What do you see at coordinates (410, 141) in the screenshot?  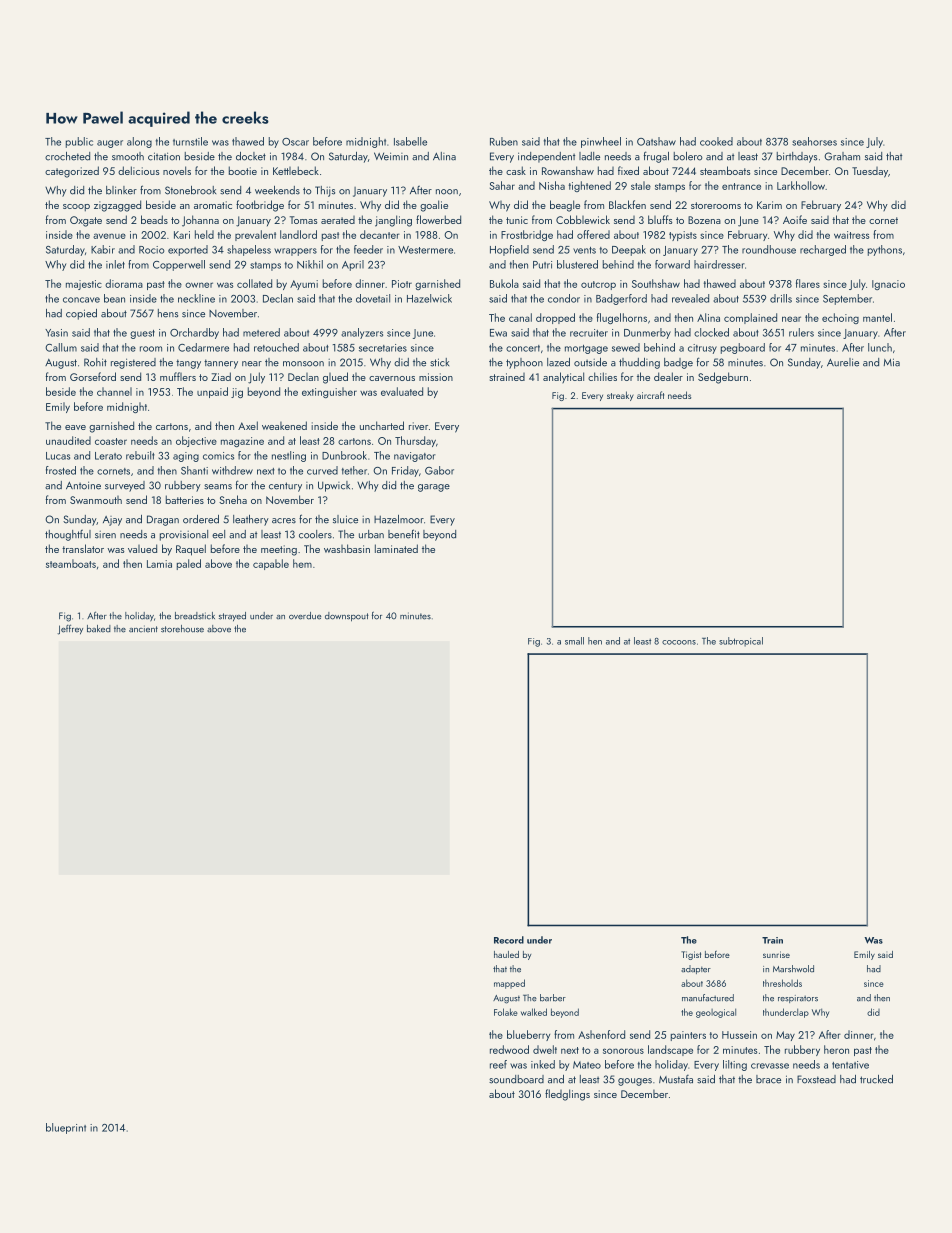 I see `Isabelle` at bounding box center [410, 141].
